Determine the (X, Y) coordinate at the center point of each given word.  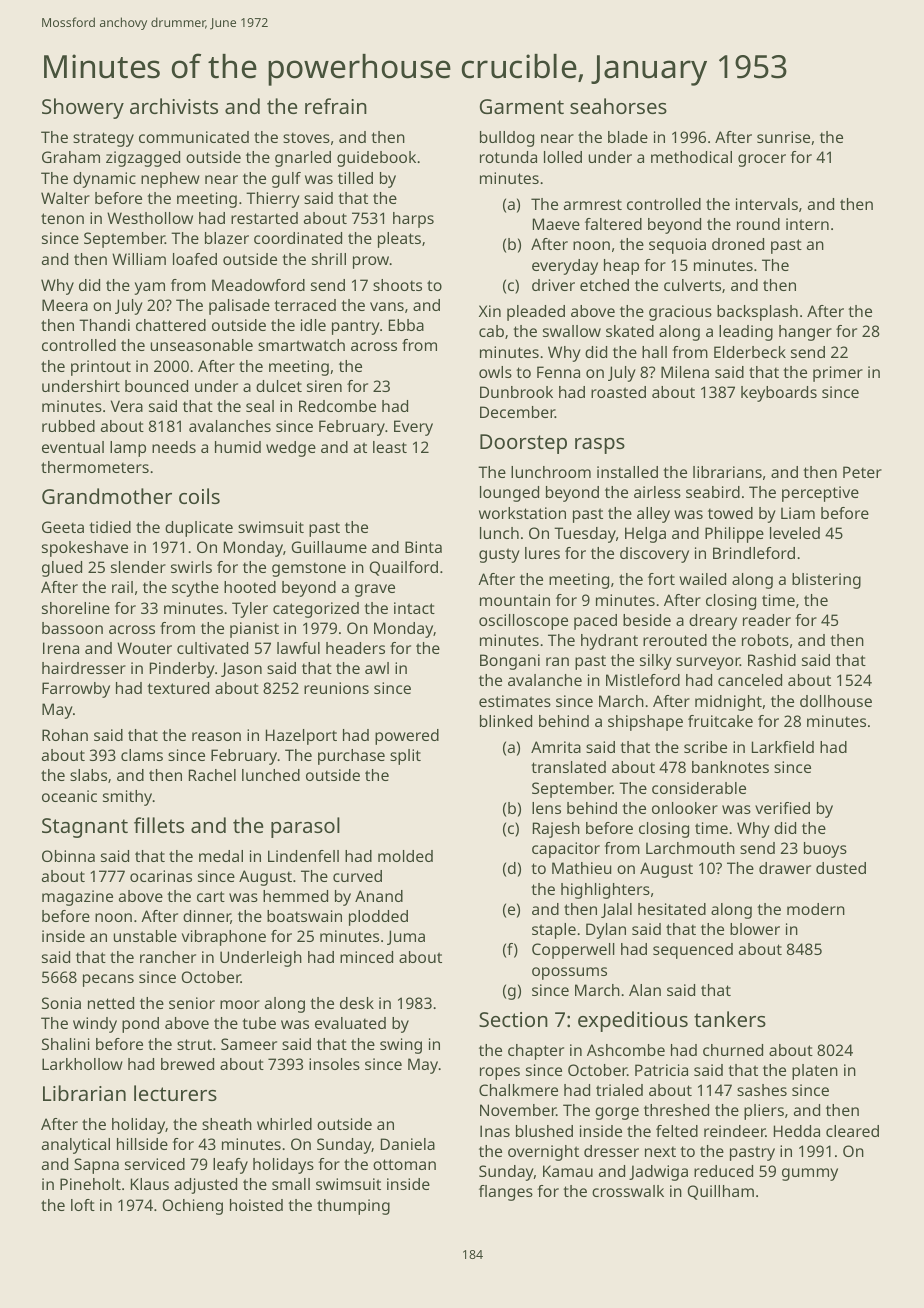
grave (375, 590)
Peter (862, 472)
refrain (336, 106)
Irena (61, 648)
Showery (83, 108)
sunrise (783, 137)
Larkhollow (82, 1064)
